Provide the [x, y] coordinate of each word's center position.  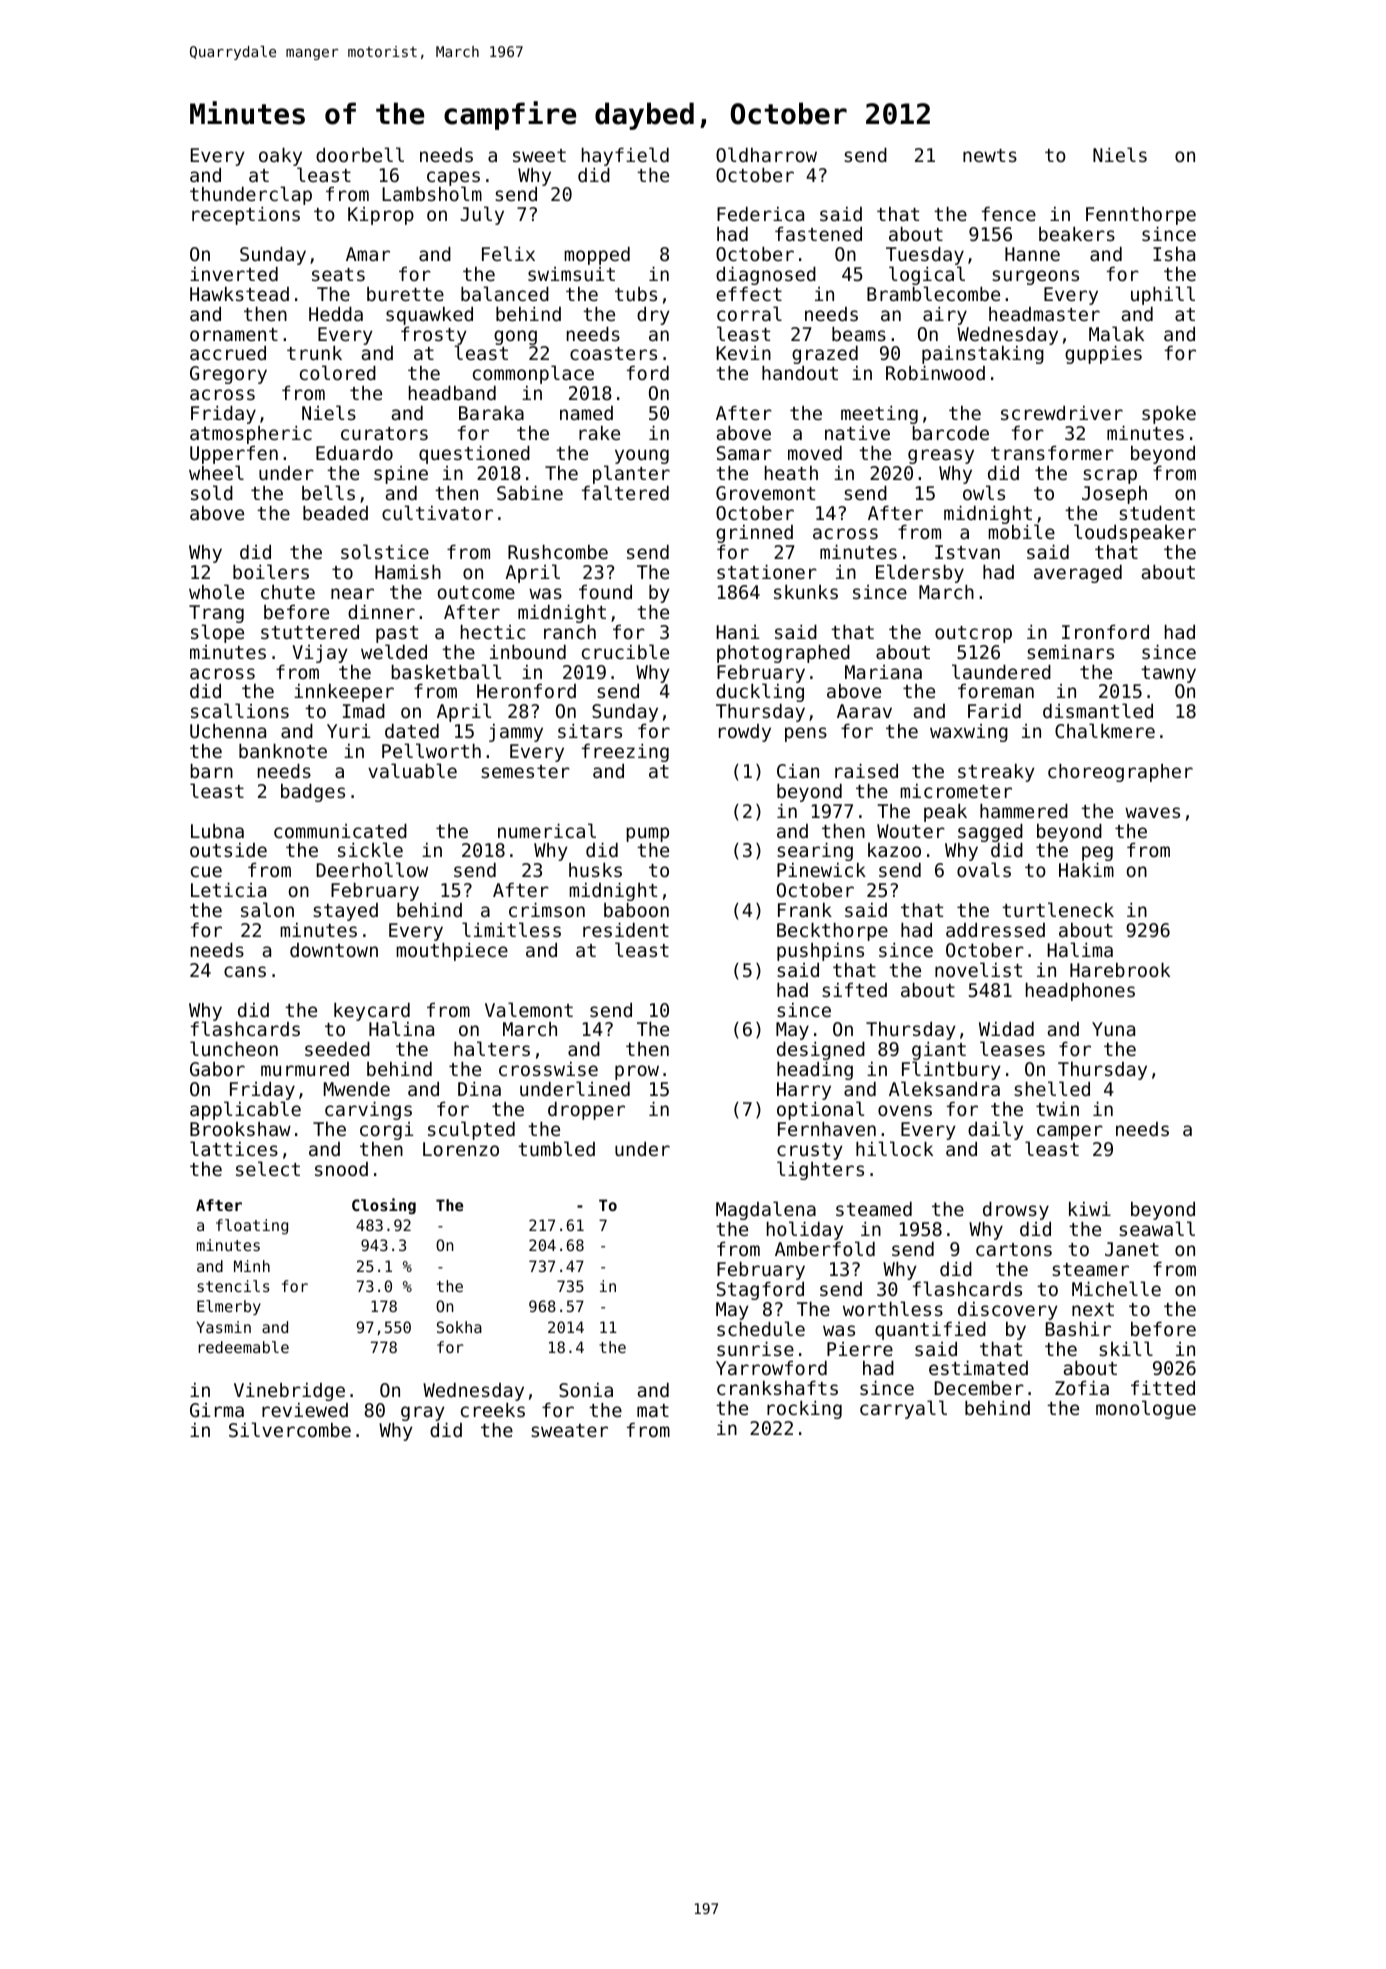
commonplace [533, 375]
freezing [625, 752]
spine [401, 475]
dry [653, 315]
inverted [234, 273]
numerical [547, 830]
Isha [1174, 254]
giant [939, 1052]
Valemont [529, 1009]
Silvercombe [290, 1429]
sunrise [755, 1348]
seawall [1157, 1229]
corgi [387, 1131]
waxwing [969, 733]
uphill [1163, 295]
